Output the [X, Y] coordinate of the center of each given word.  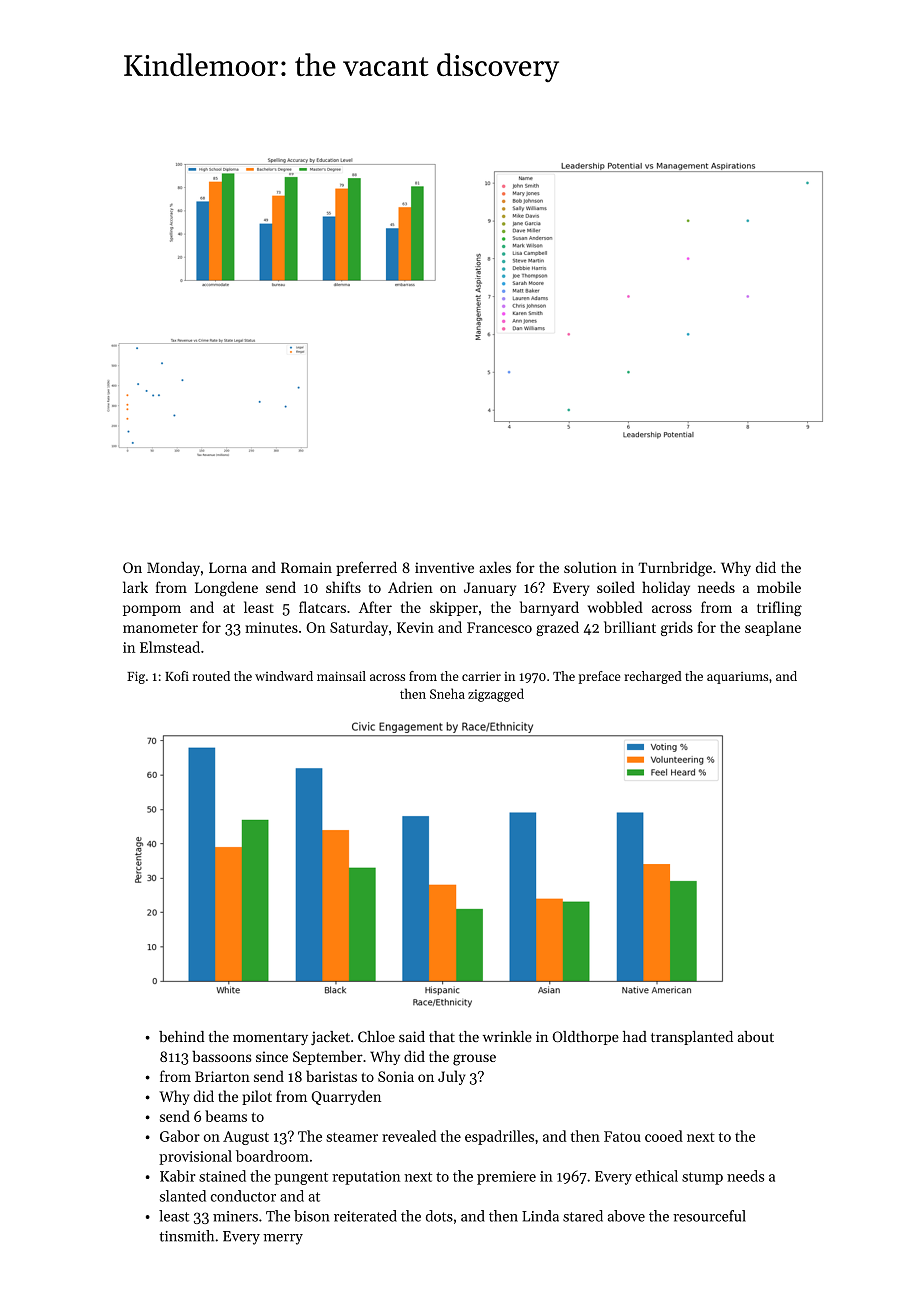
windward [284, 676]
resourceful [709, 1216]
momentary [270, 1039]
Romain [306, 567]
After [375, 607]
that [442, 1036]
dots [439, 1216]
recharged [653, 677]
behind [182, 1036]
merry [283, 1239]
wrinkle [507, 1036]
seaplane [773, 628]
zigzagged [496, 695]
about [756, 1036]
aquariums [737, 678]
